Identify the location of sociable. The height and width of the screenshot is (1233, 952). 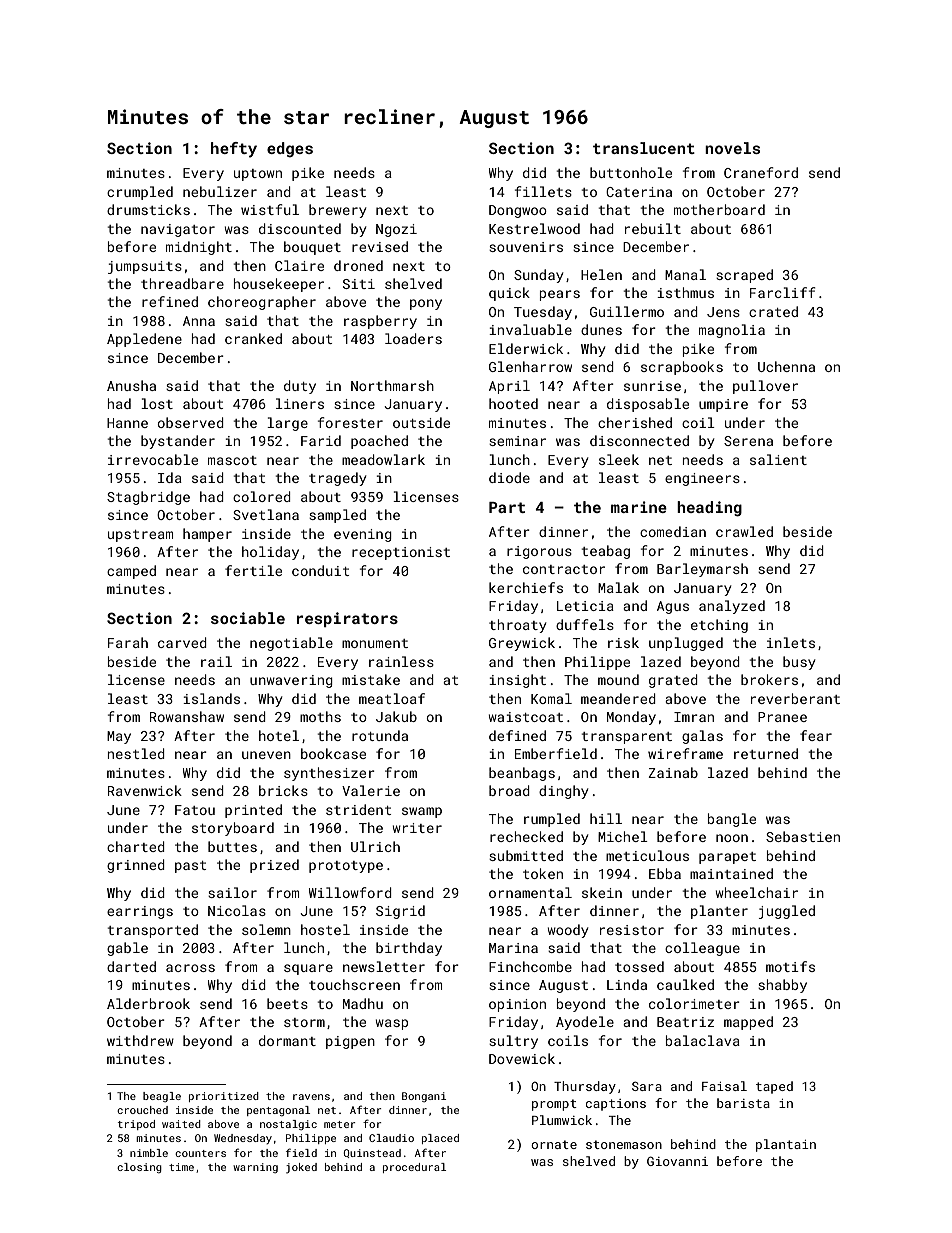
(248, 618).
